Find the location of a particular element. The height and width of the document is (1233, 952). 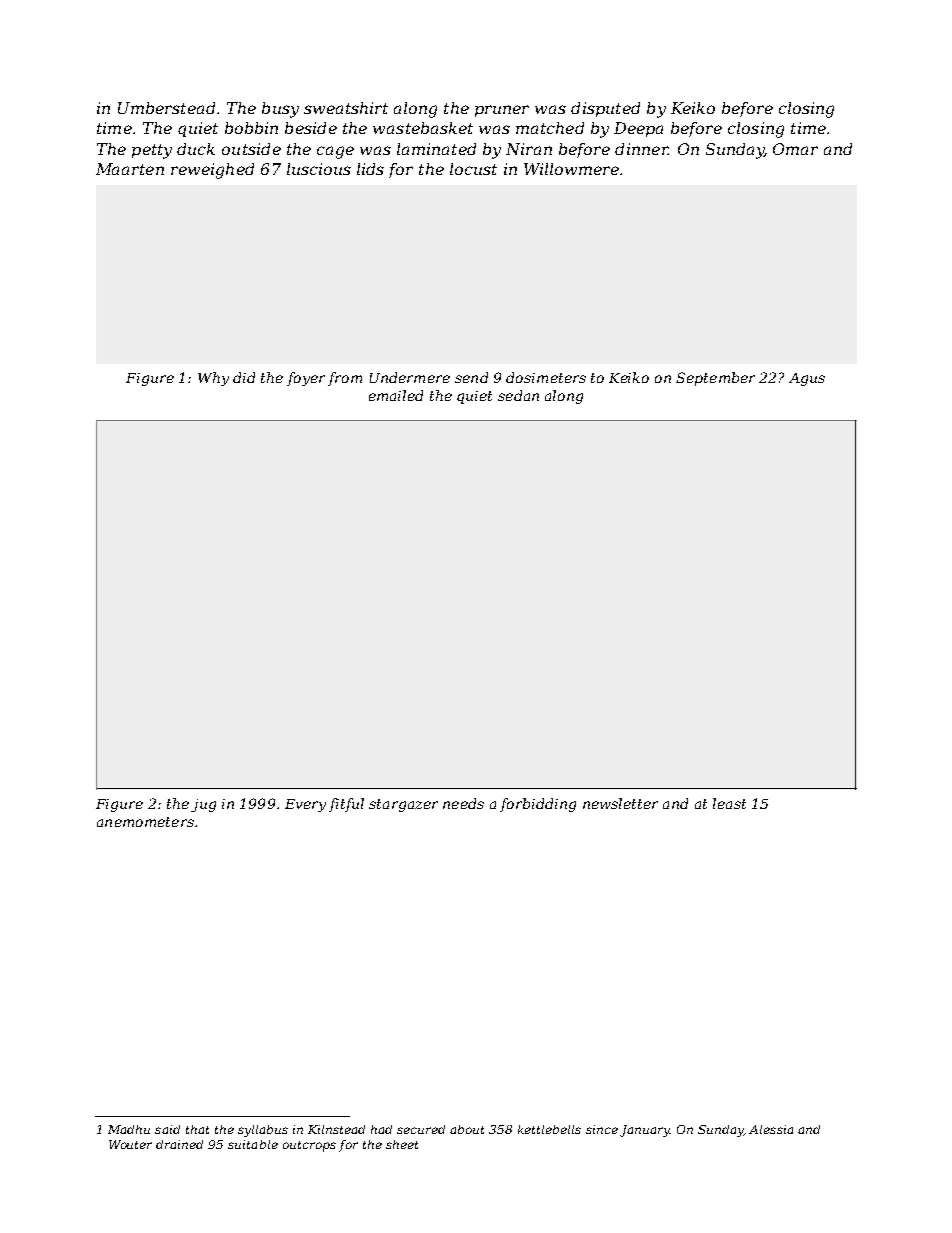

lids is located at coordinates (370, 169).
